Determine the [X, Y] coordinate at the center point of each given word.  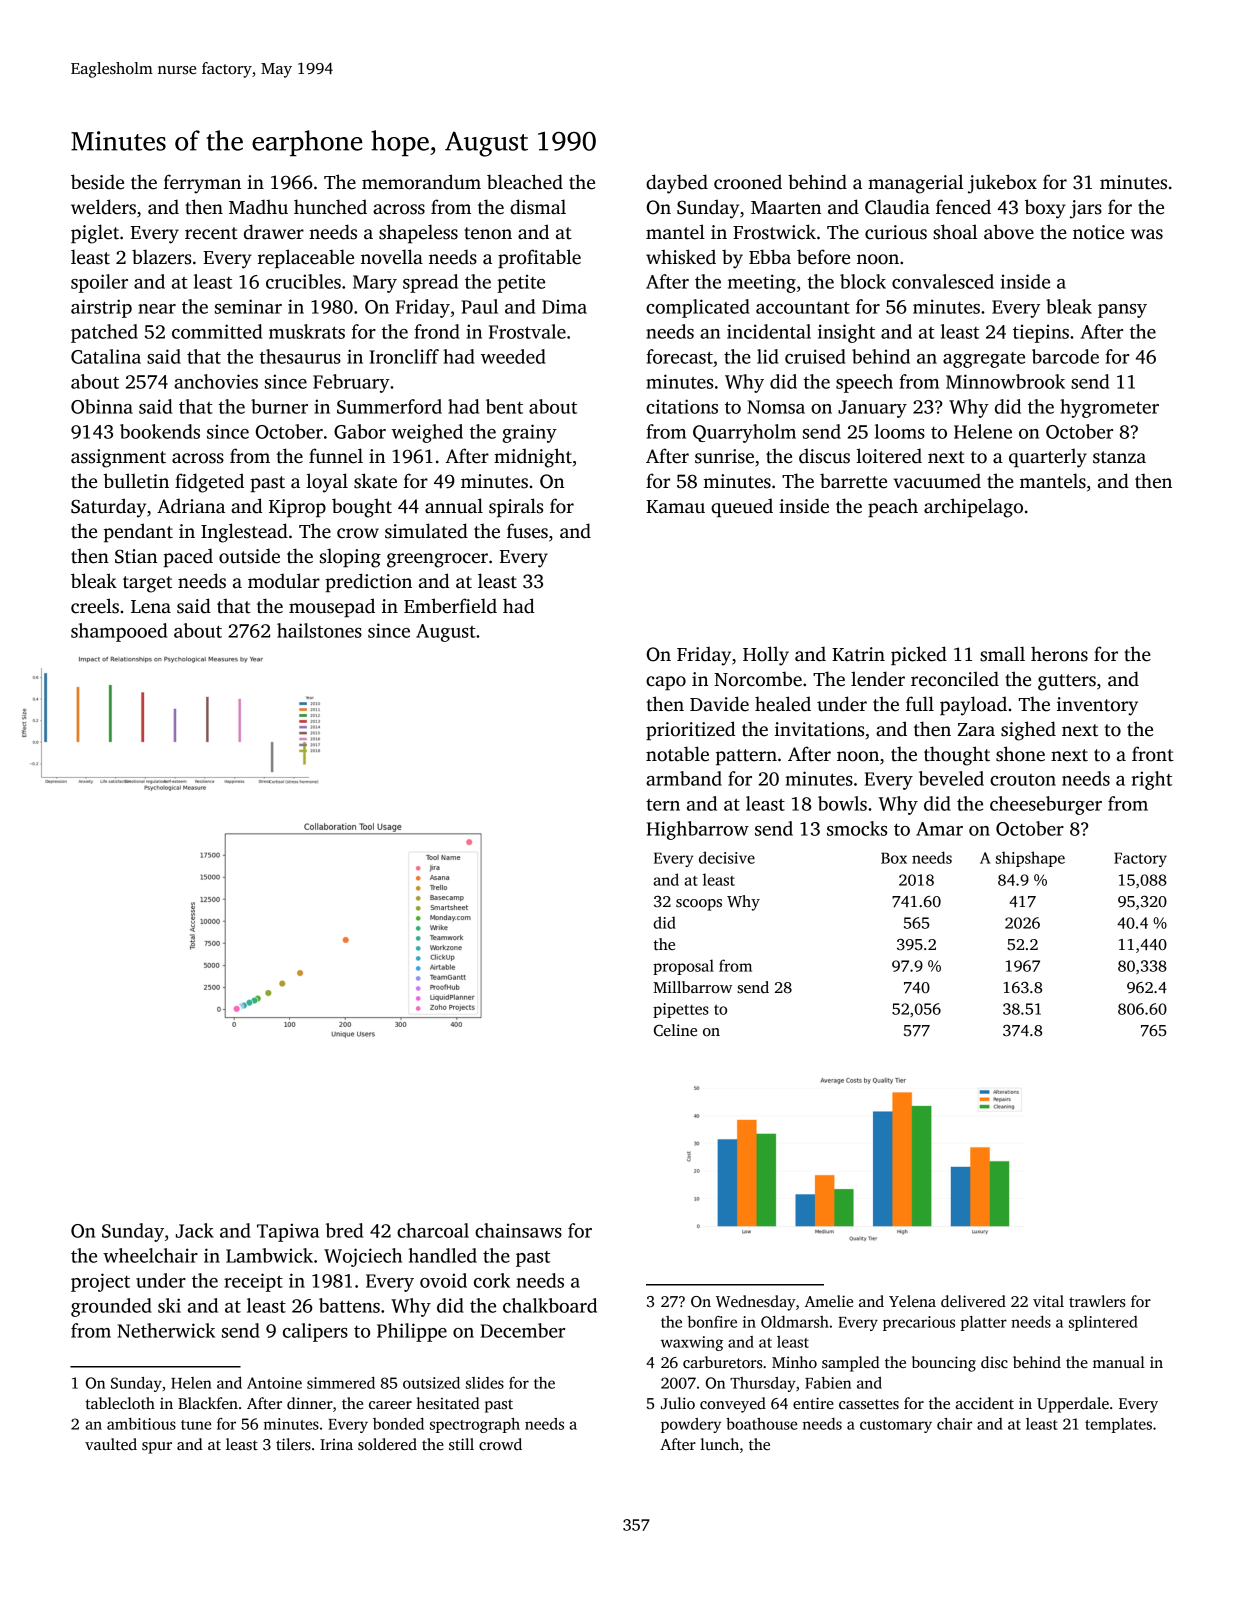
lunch [719, 1444]
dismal [538, 207]
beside [97, 182]
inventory [1097, 706]
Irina [336, 1444]
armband [684, 778]
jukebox [1002, 184]
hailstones [319, 630]
